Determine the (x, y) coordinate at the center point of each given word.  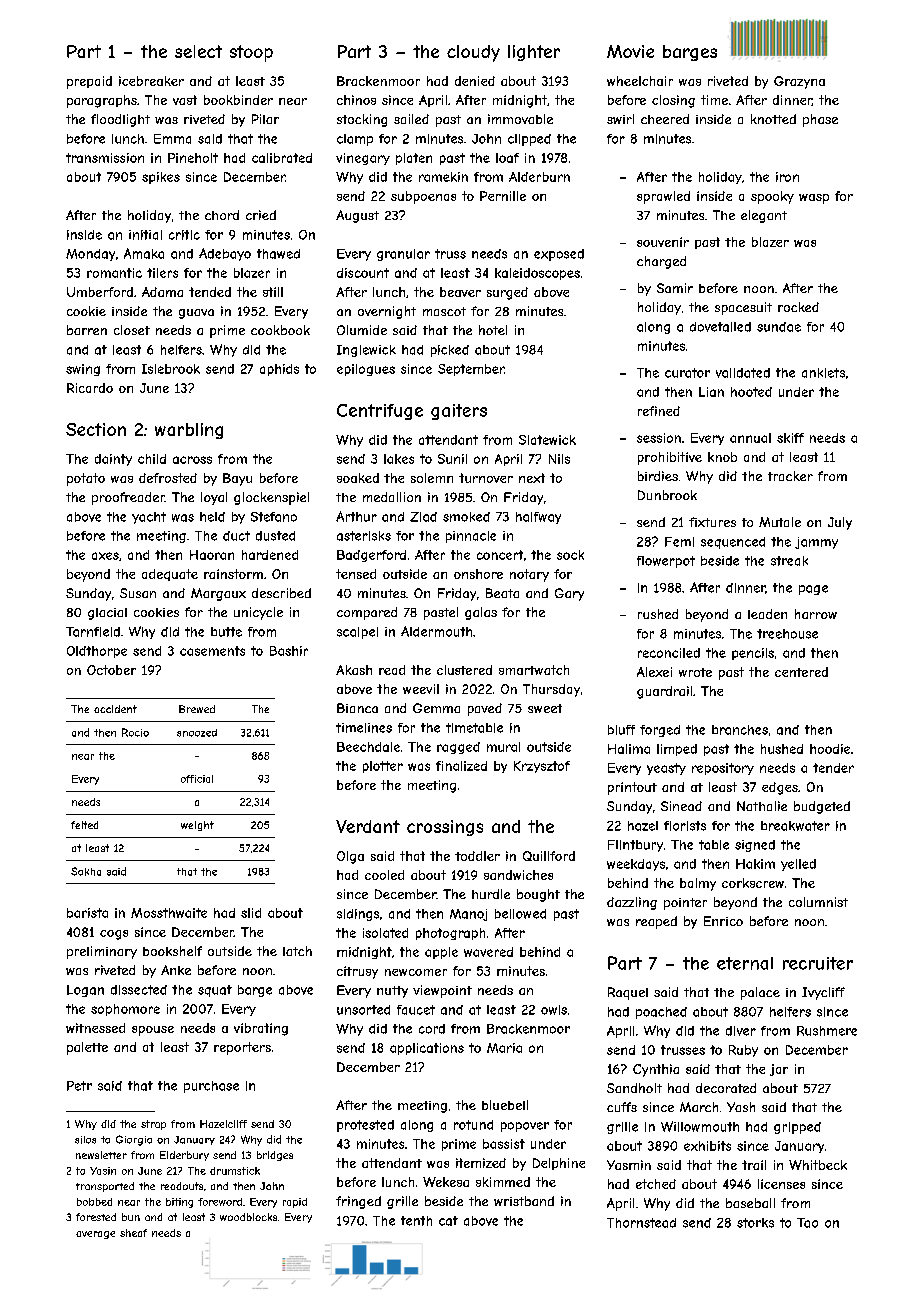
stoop (251, 53)
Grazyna (799, 82)
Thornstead (641, 1223)
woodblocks (248, 1217)
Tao (807, 1223)
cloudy (473, 53)
